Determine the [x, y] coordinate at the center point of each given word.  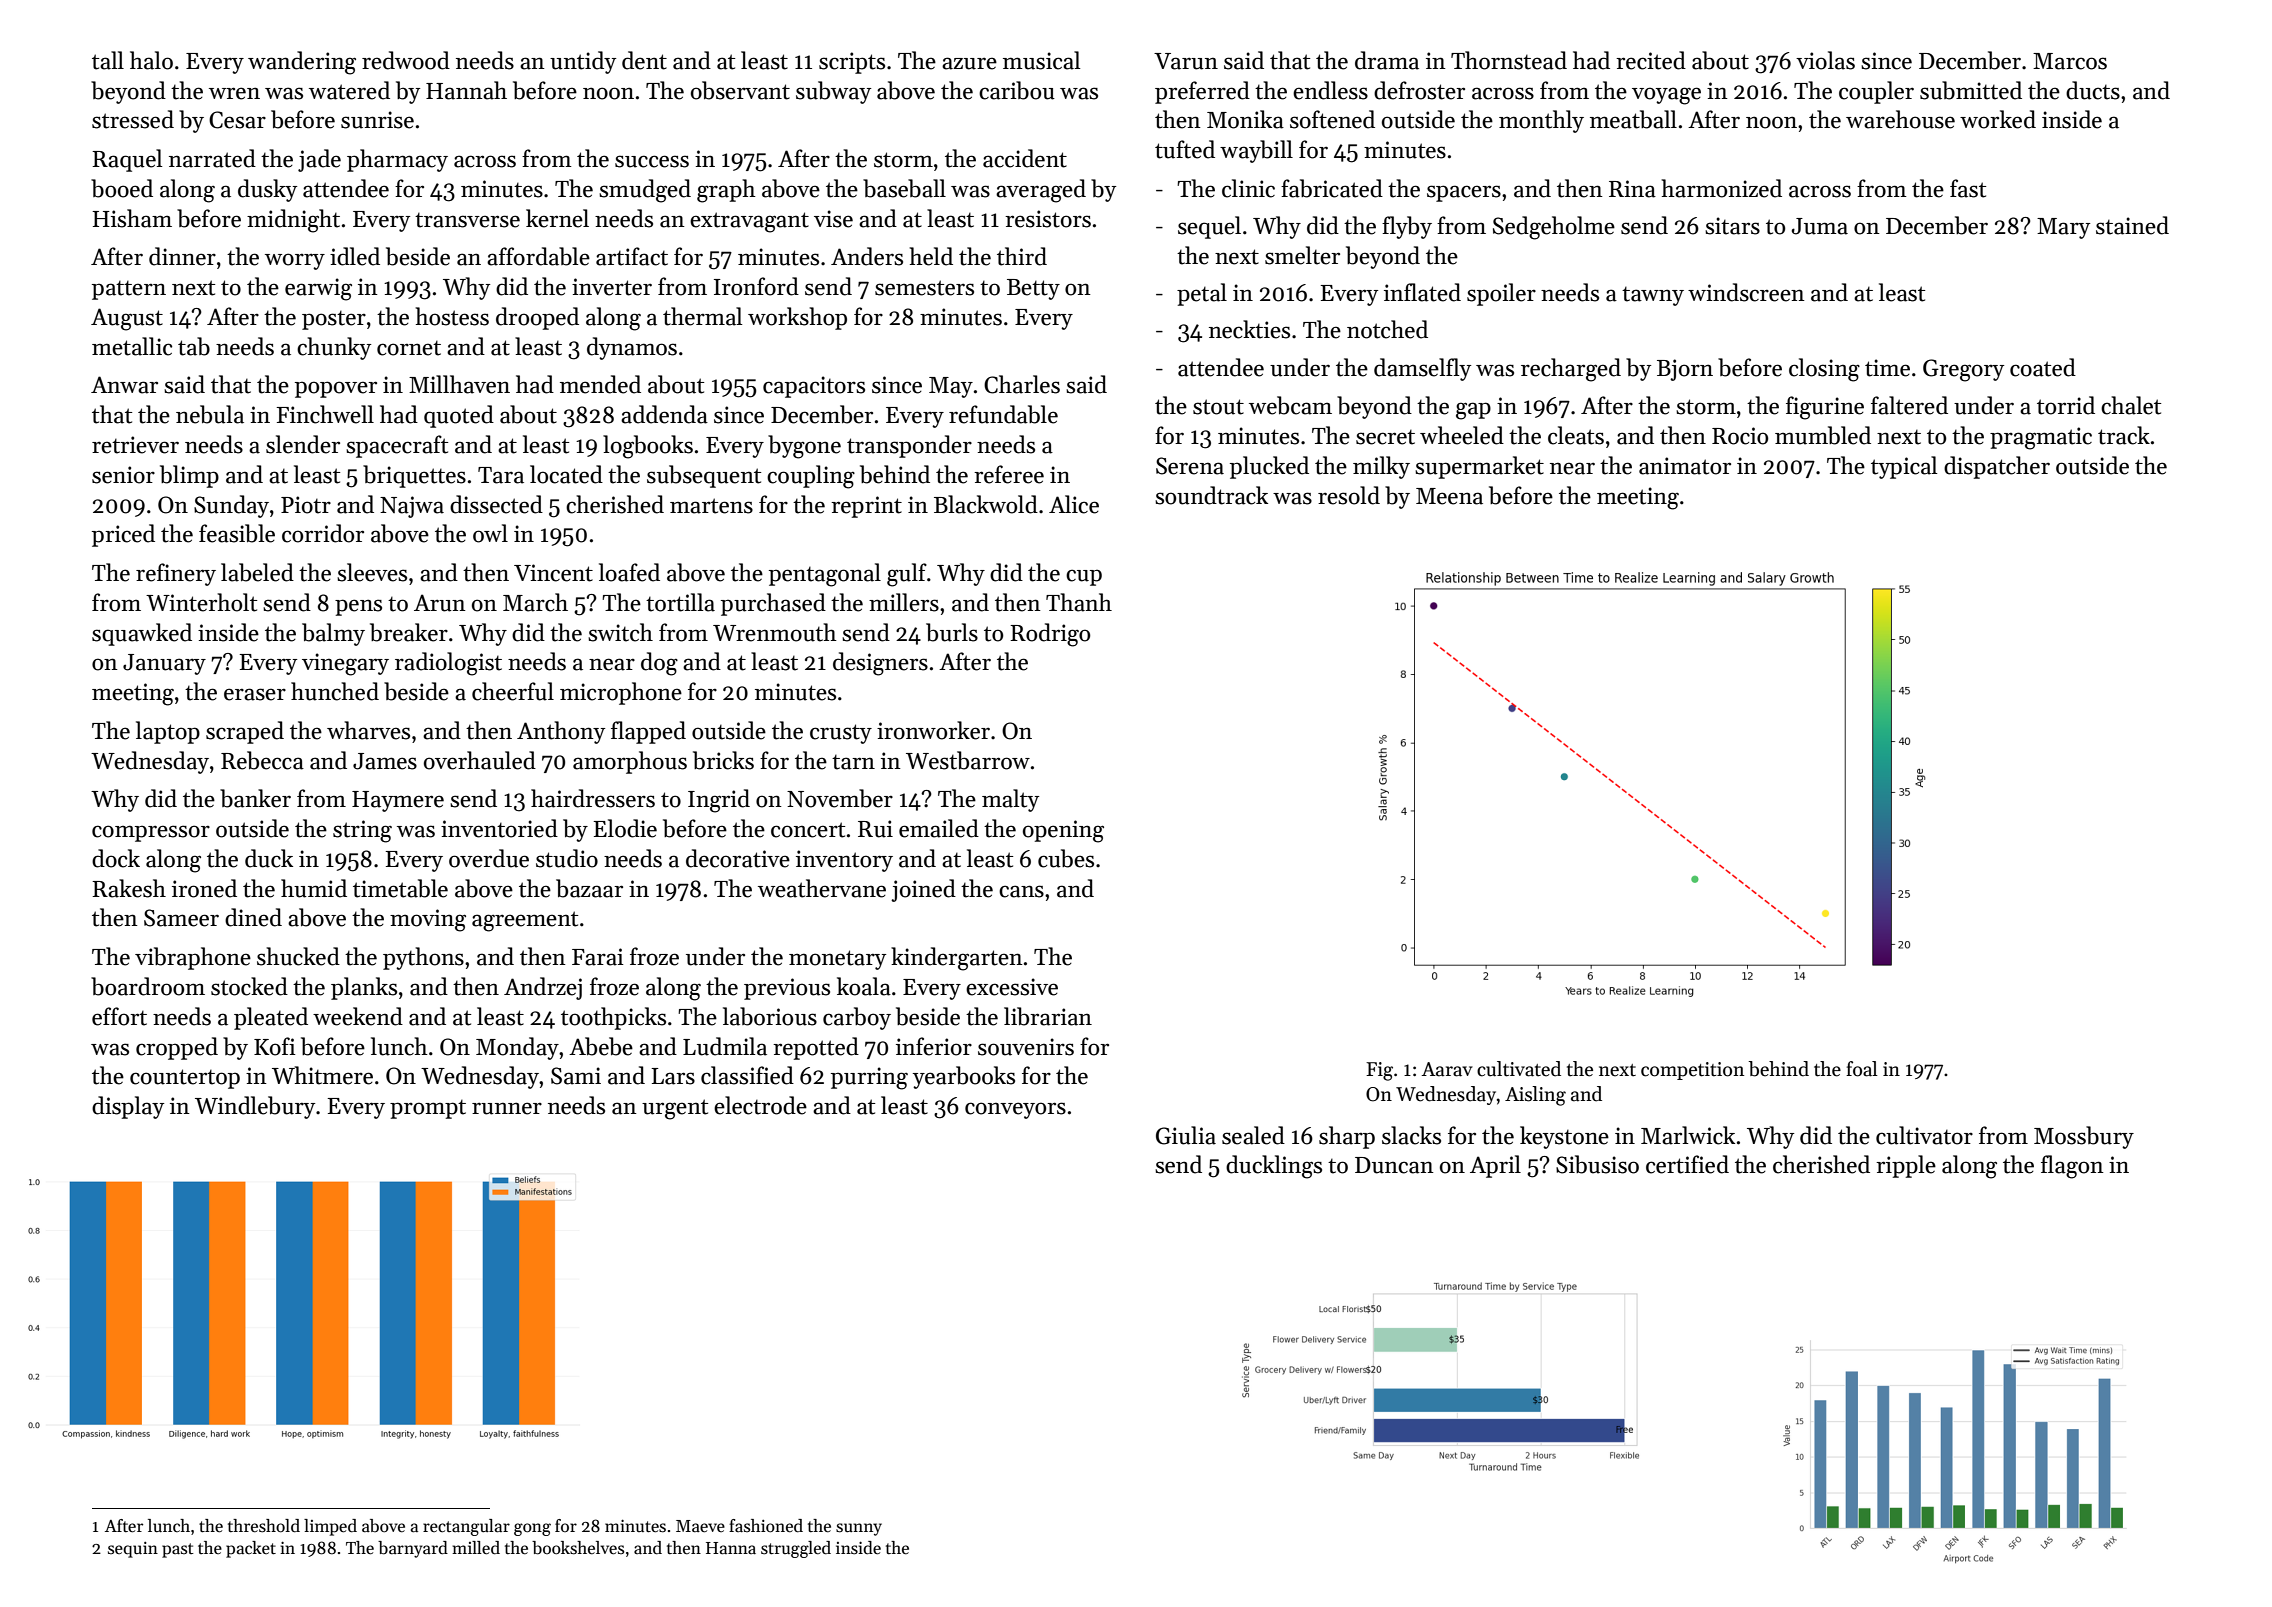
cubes [1066, 858]
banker [255, 798]
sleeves [372, 572]
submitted [1971, 90]
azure [969, 63]
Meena [1449, 496]
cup [1084, 577]
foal [1862, 1069]
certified [1687, 1164]
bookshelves [578, 1548]
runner [507, 1108]
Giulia [1186, 1135]
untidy [583, 62]
